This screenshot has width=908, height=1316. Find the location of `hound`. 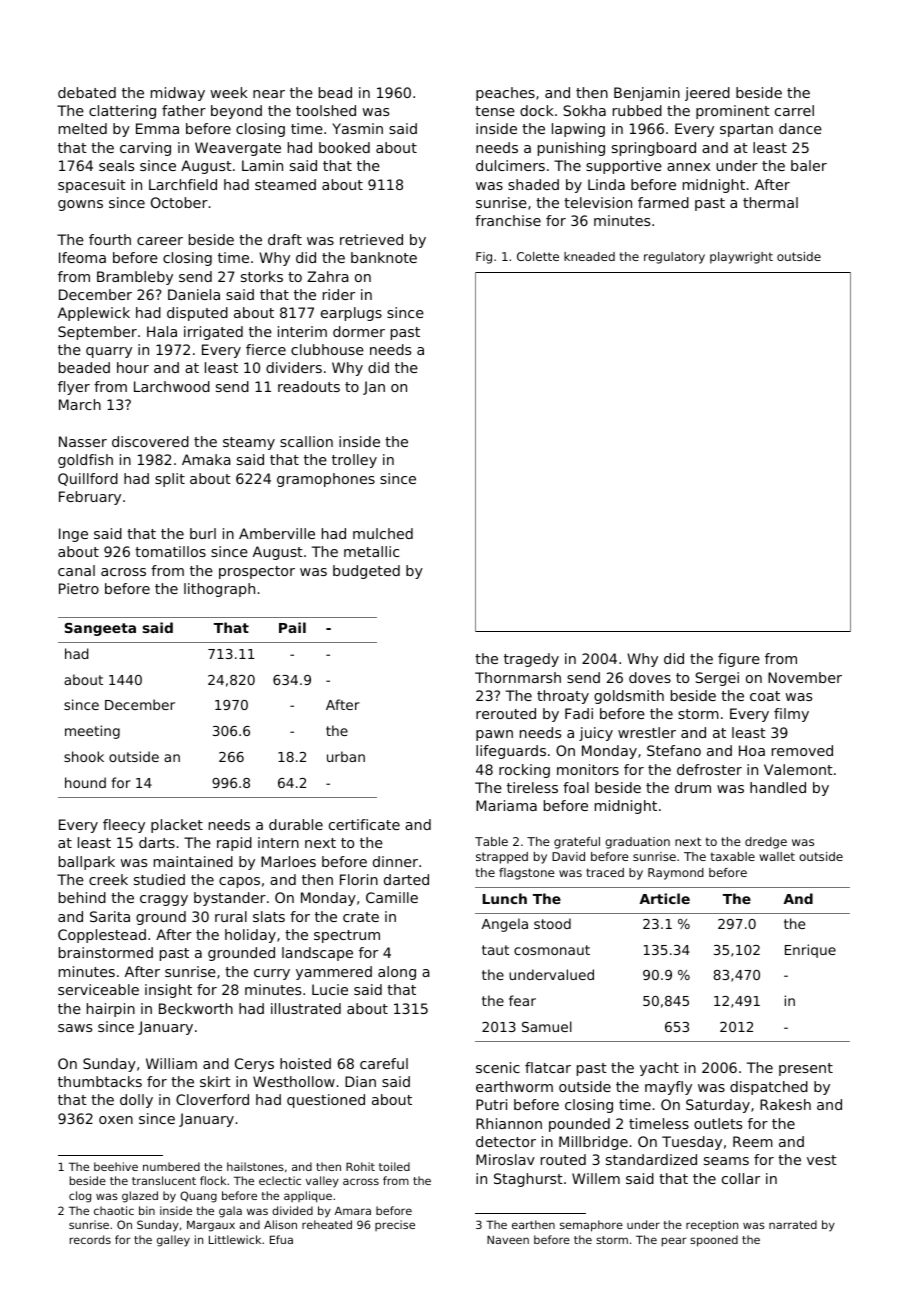

hound is located at coordinates (85, 782).
